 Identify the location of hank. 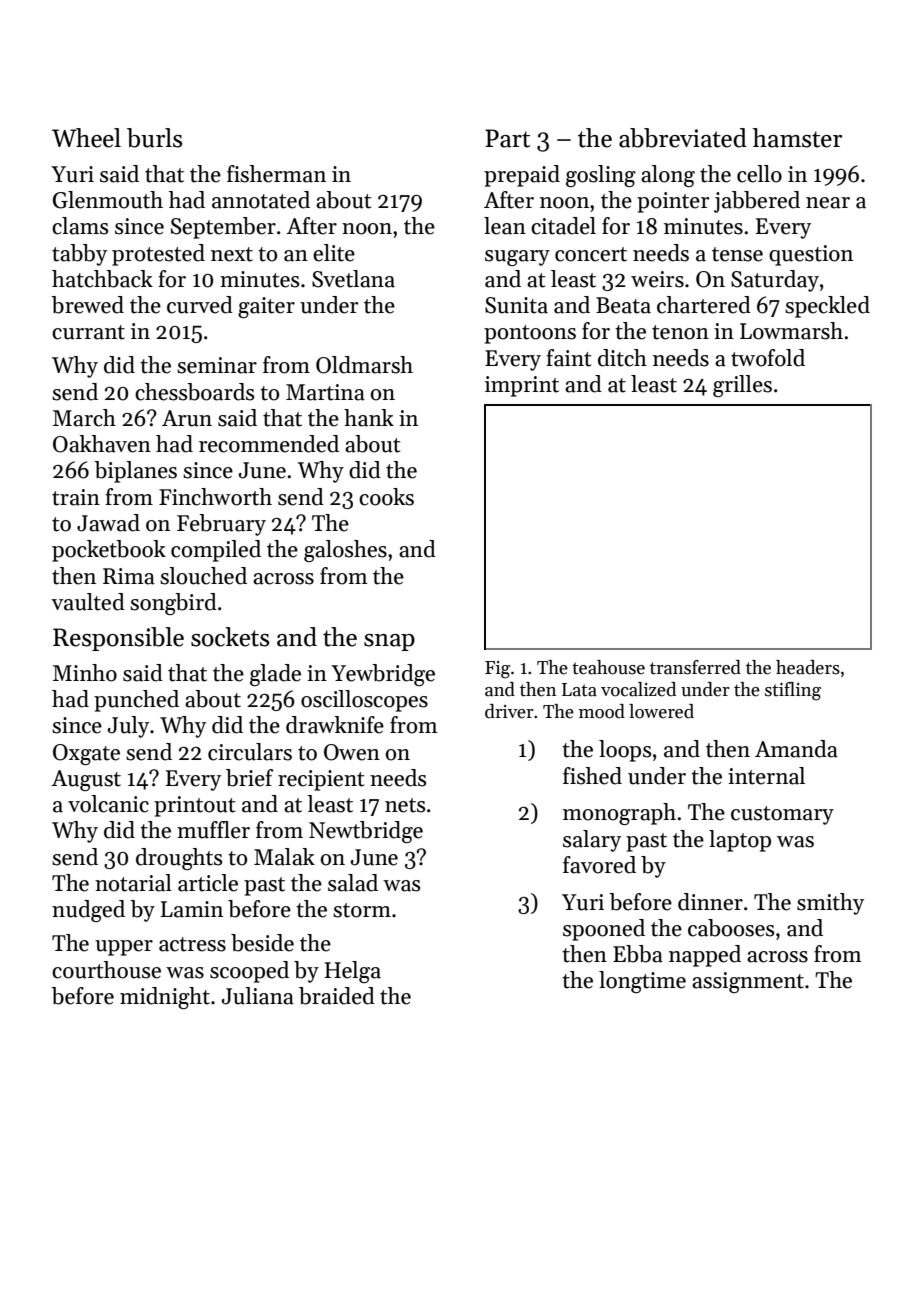
(369, 418).
